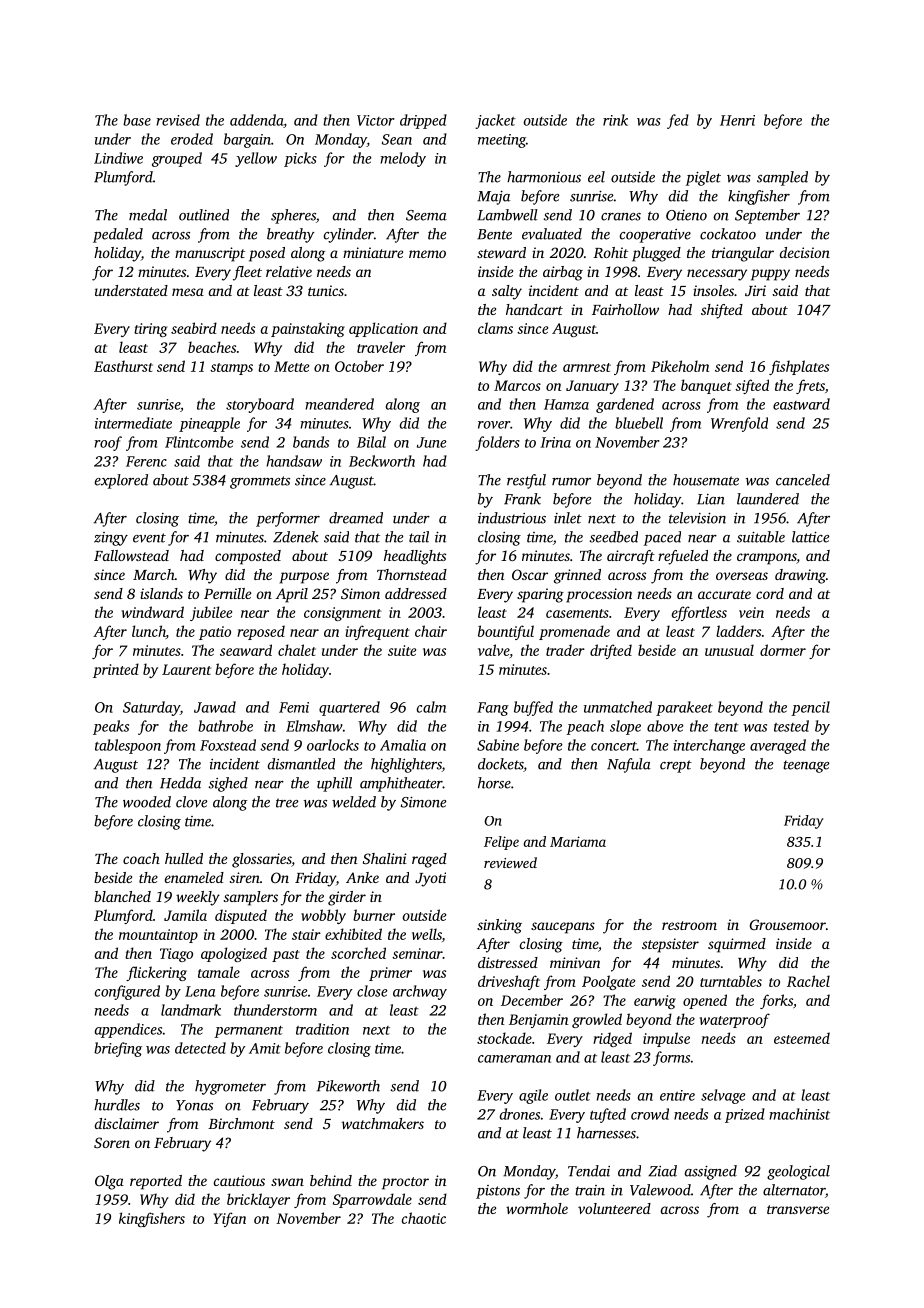  Describe the element at coordinates (510, 862) in the screenshot. I see `reviewed` at that location.
